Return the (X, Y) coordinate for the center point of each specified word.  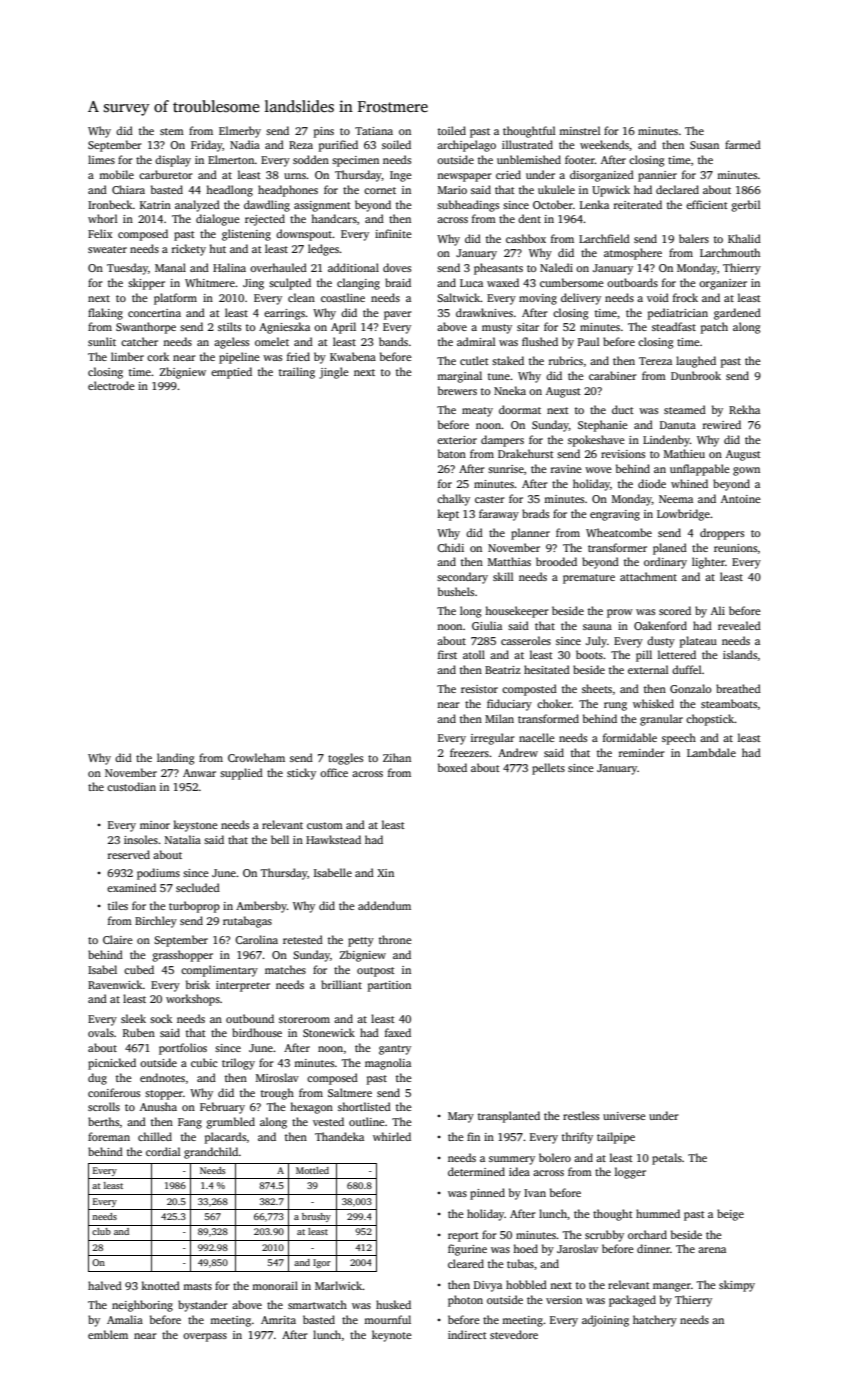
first (447, 654)
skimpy (737, 1286)
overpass (205, 1337)
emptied (231, 373)
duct (623, 409)
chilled (155, 1136)
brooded (556, 561)
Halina (229, 267)
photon (465, 1301)
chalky (453, 500)
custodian (131, 786)
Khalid (744, 238)
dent (529, 218)
